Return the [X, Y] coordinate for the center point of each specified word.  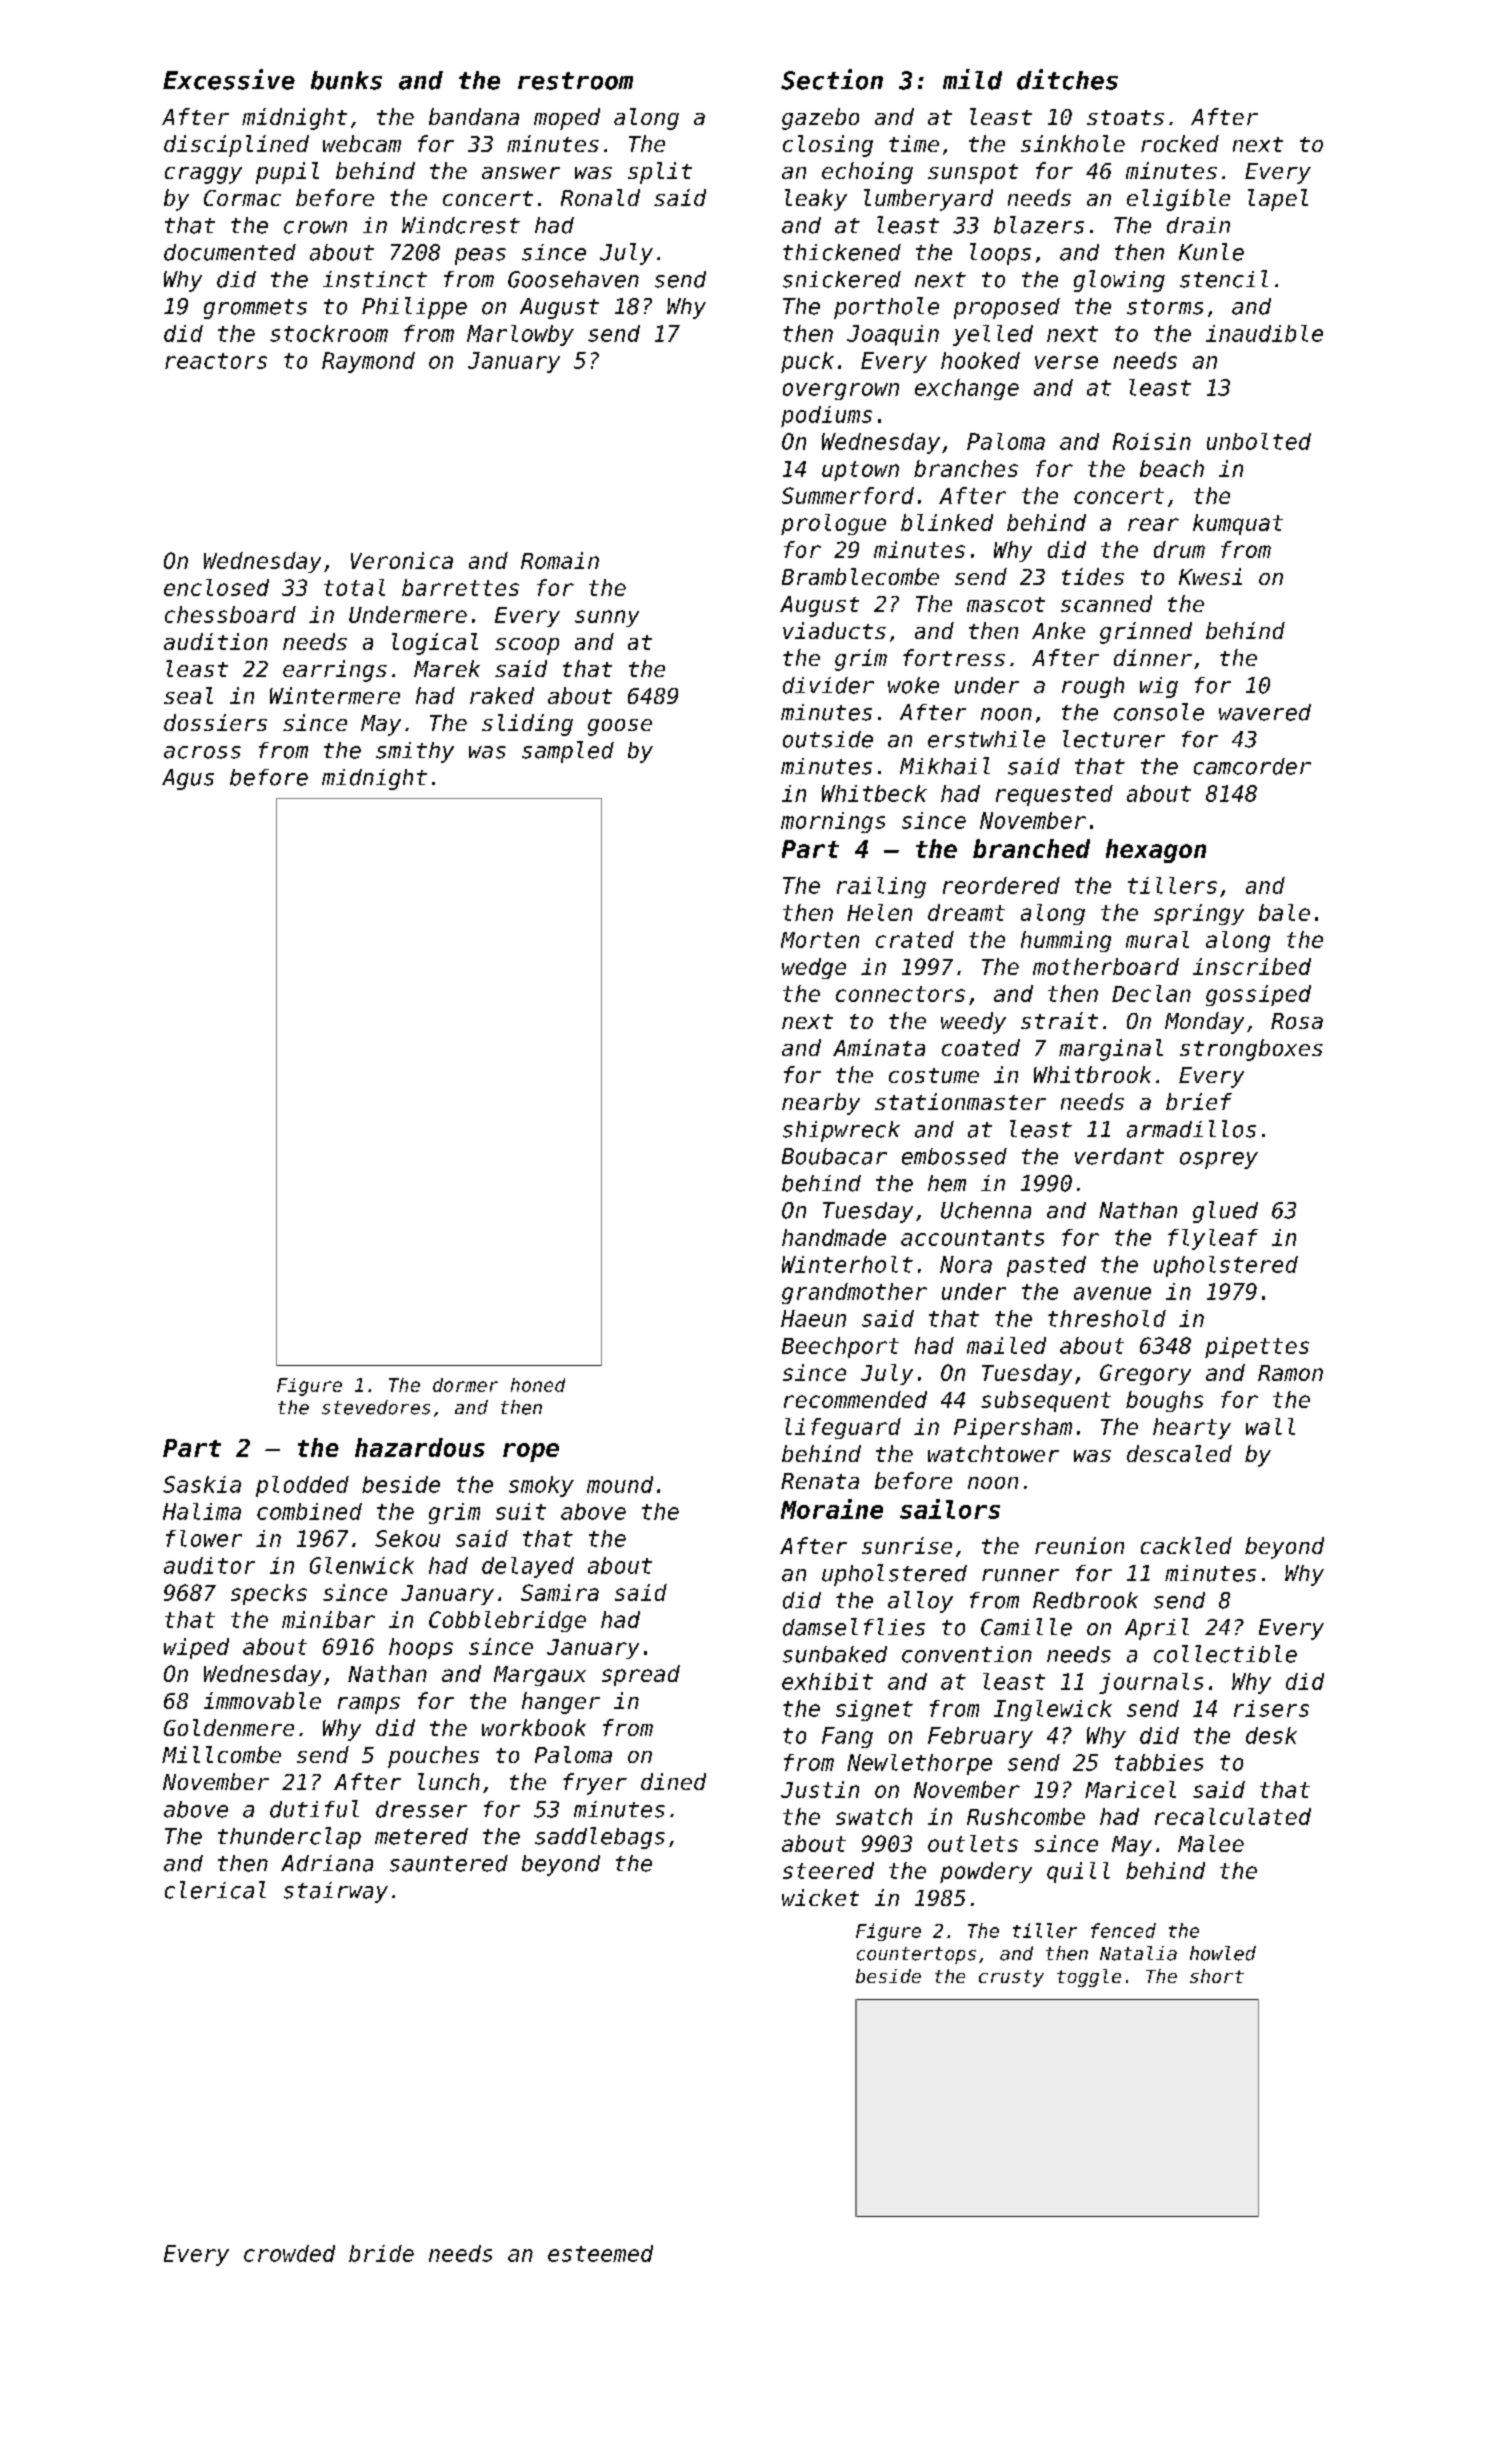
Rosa [1297, 1021]
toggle [1089, 1978]
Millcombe [221, 1754]
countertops [916, 1955]
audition [216, 641]
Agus [188, 779]
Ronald [600, 197]
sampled [568, 752]
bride [381, 2253]
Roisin [1152, 441]
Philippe [414, 308]
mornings [833, 822]
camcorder [1252, 766]
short [1217, 1976]
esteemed [600, 2253]
